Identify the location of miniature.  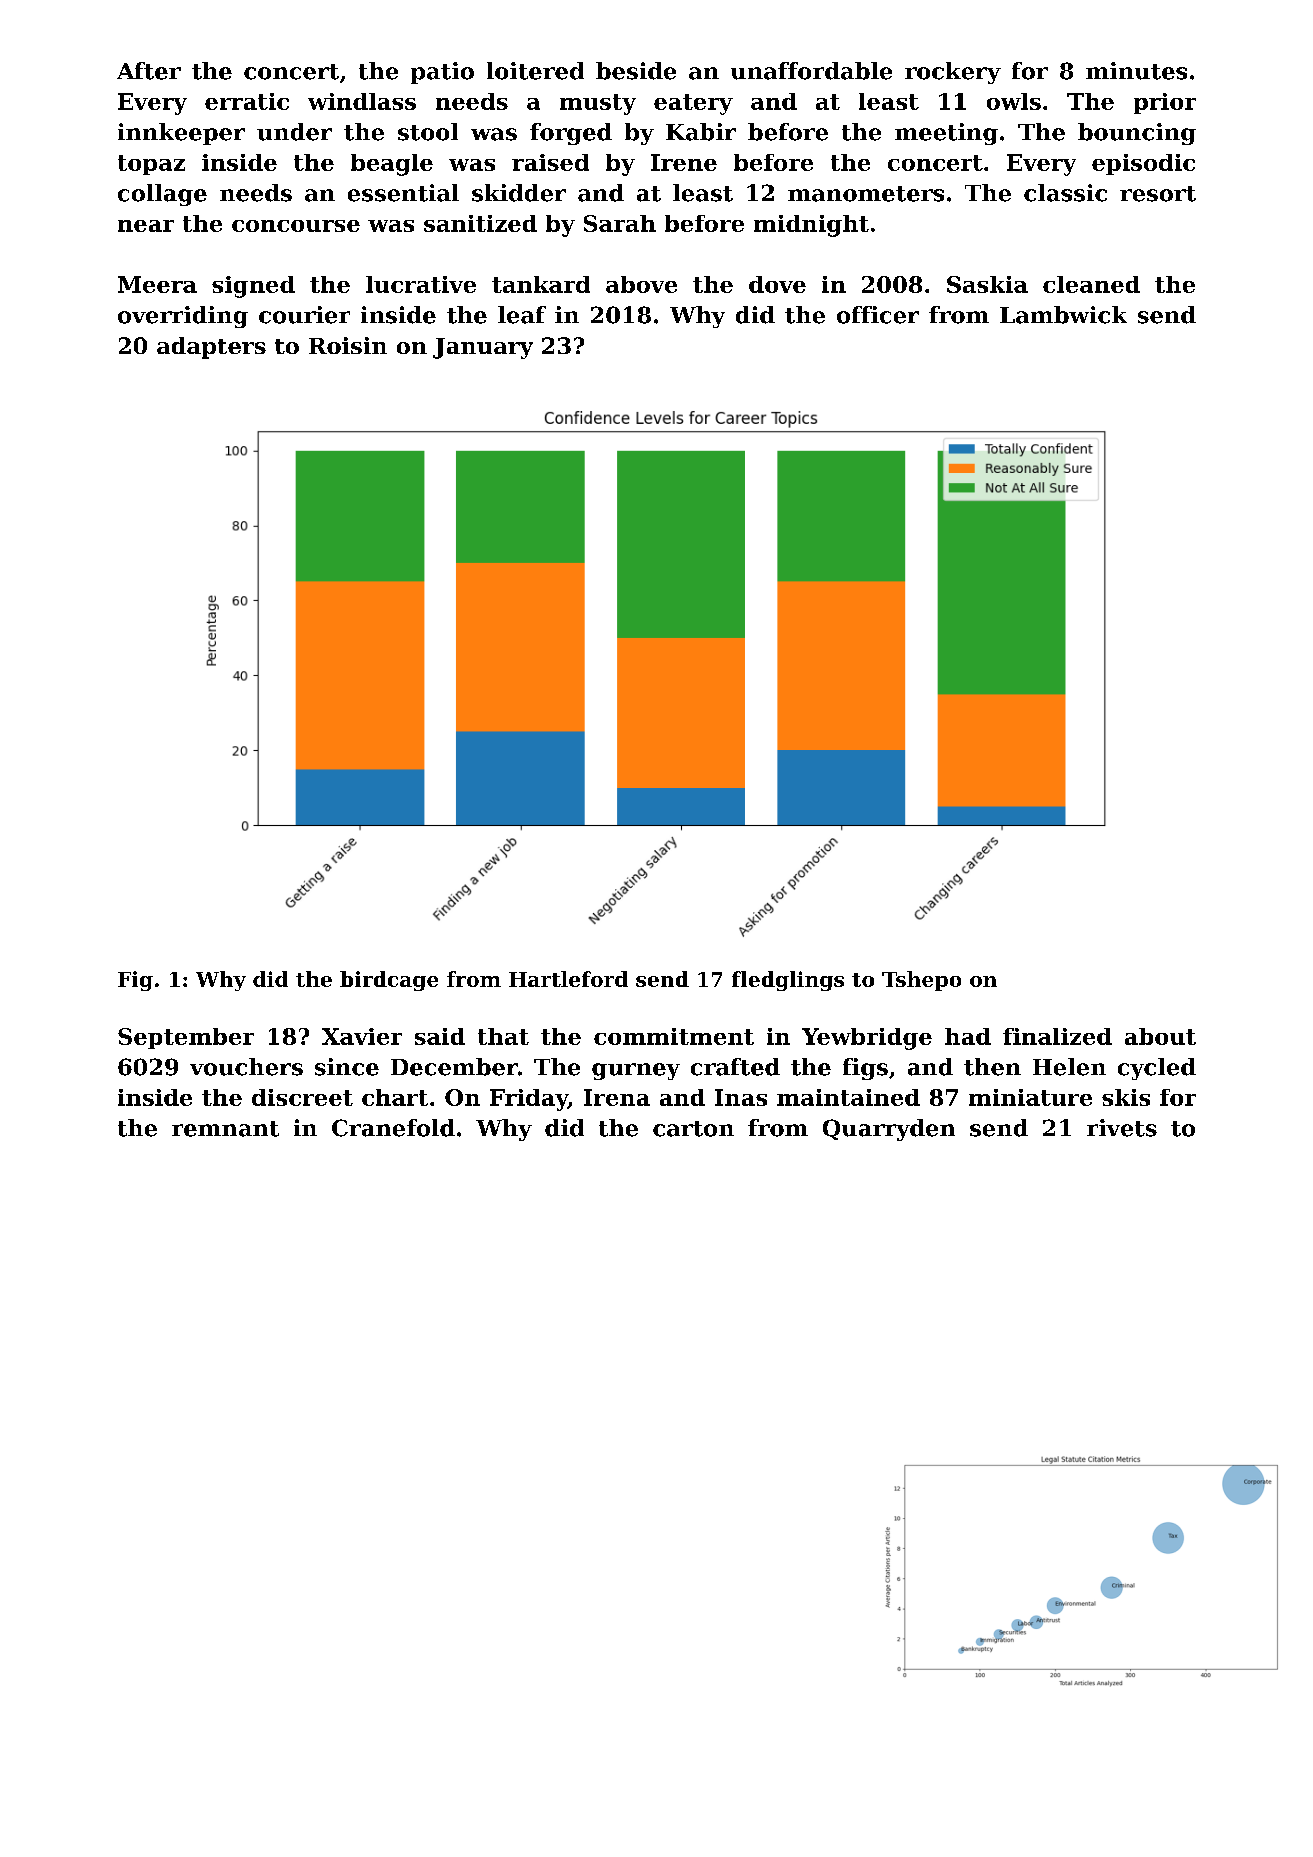
(1030, 1097).
